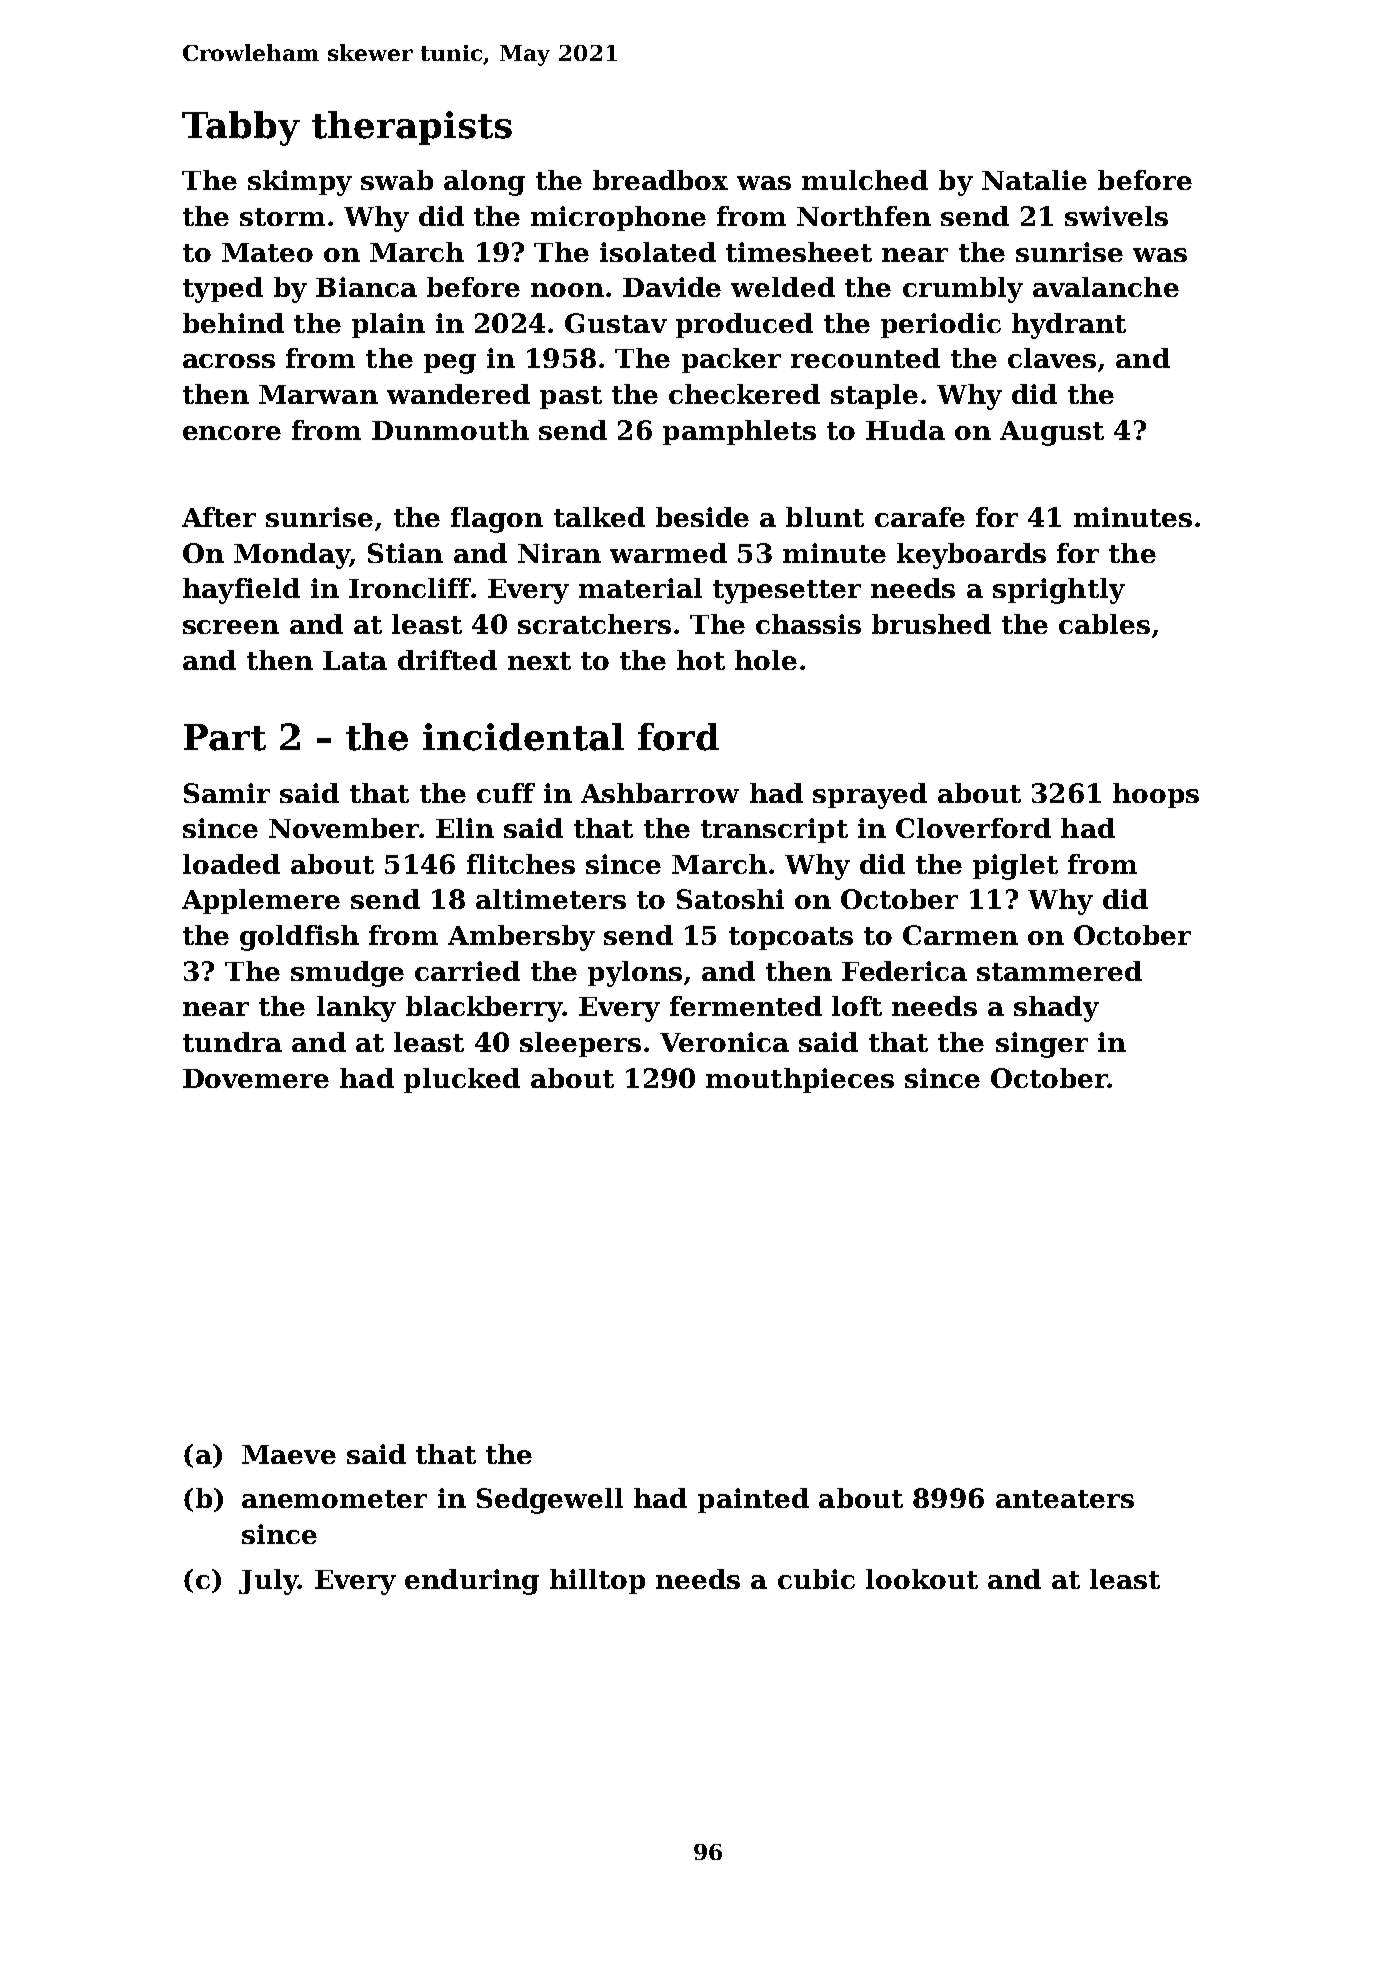 The height and width of the page is (1969, 1386). I want to click on painted, so click(753, 1500).
